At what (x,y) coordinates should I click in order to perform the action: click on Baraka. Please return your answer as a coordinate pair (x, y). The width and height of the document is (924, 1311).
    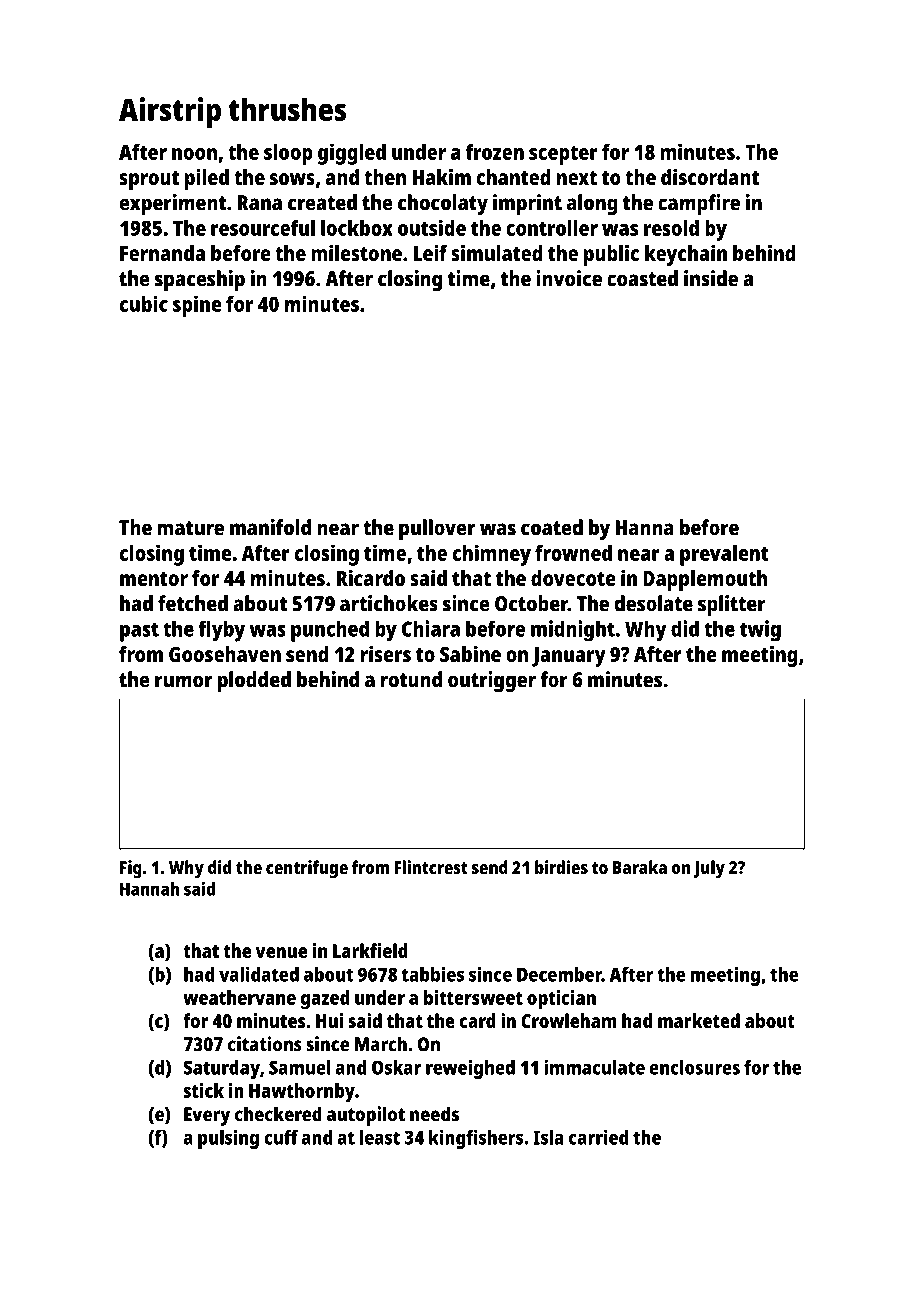
    Looking at the image, I should click on (640, 867).
